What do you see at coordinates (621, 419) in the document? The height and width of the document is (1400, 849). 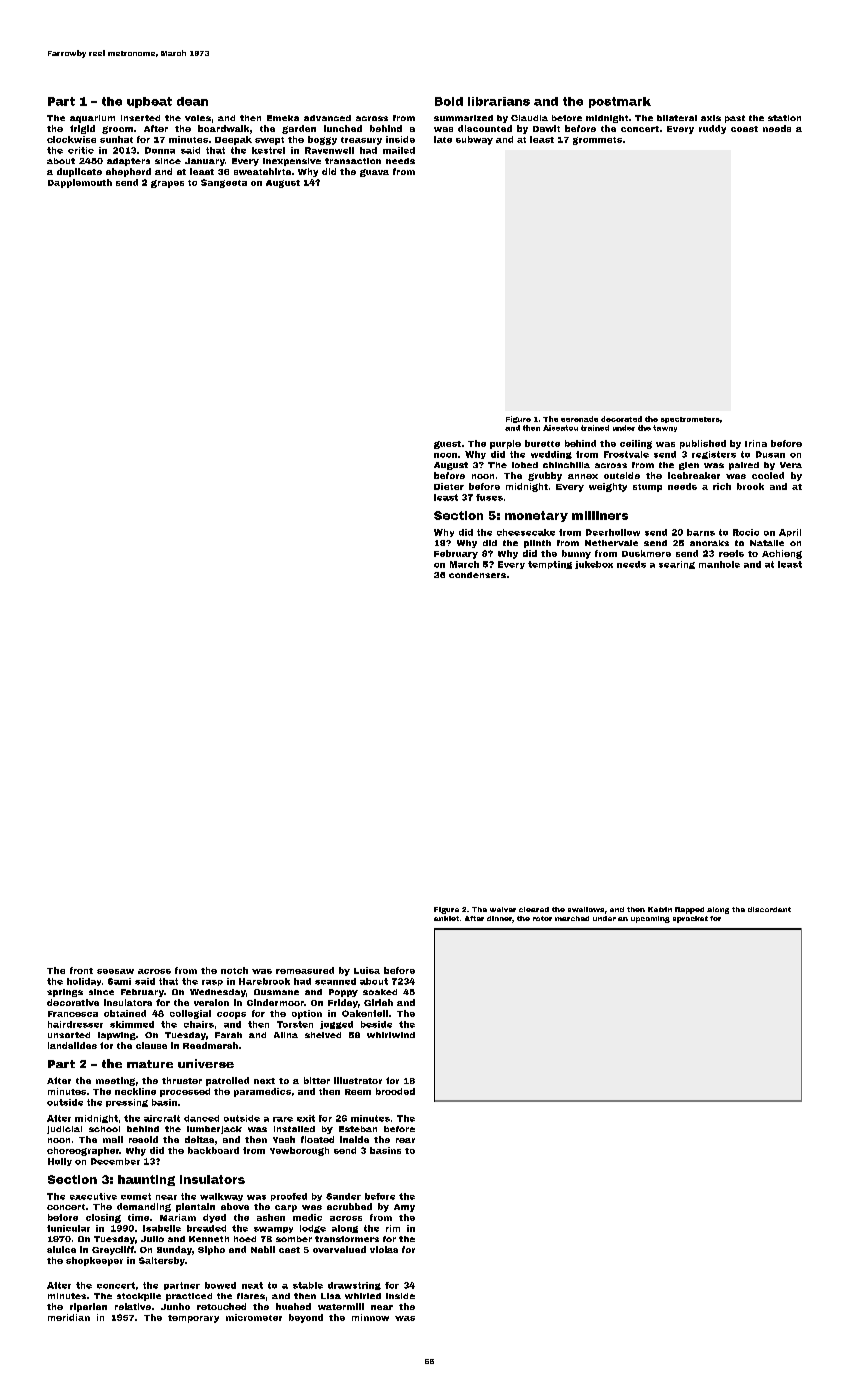 I see `decorated` at bounding box center [621, 419].
